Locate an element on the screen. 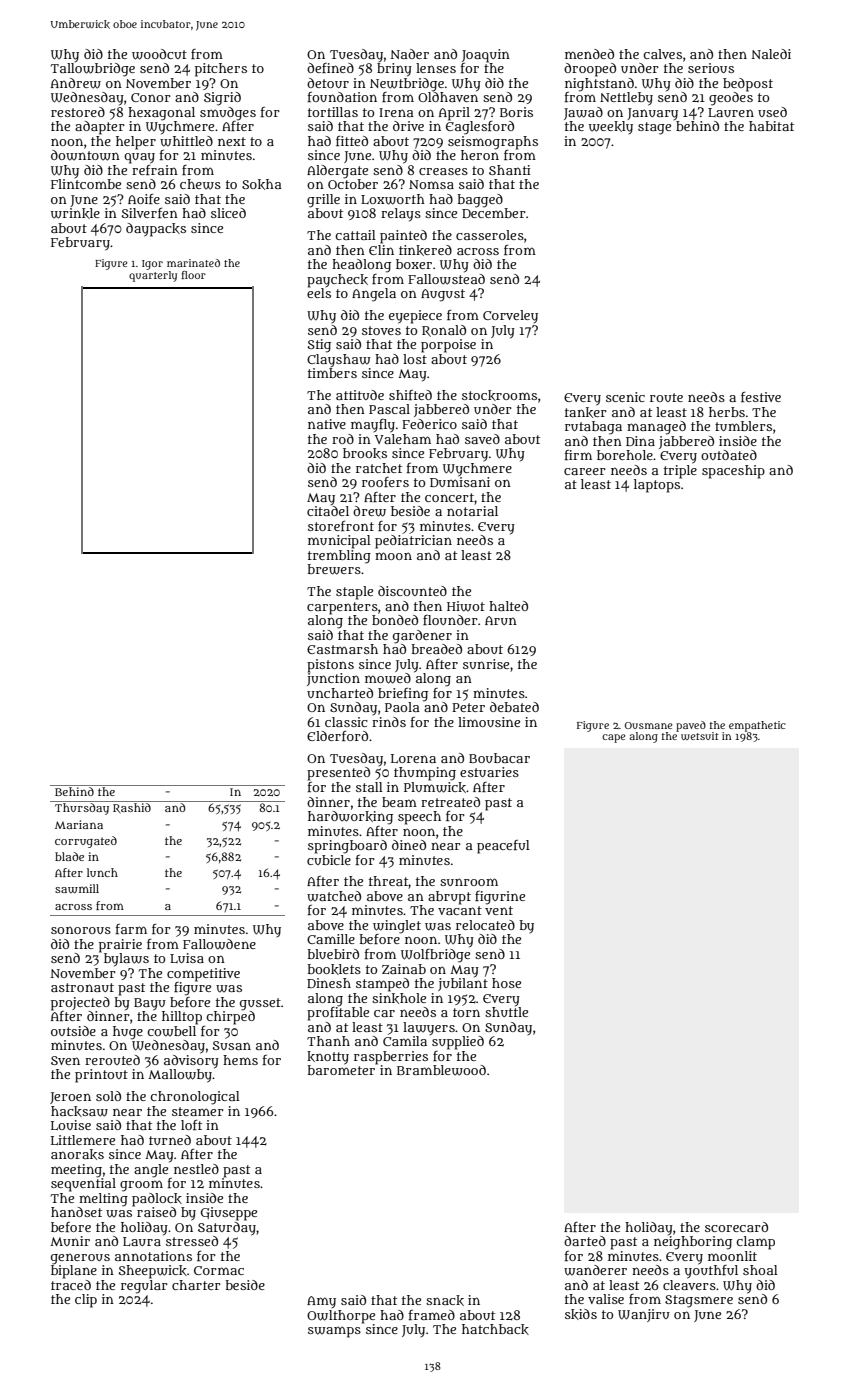 Image resolution: width=849 pixels, height=1400 pixels. watched is located at coordinates (334, 896).
